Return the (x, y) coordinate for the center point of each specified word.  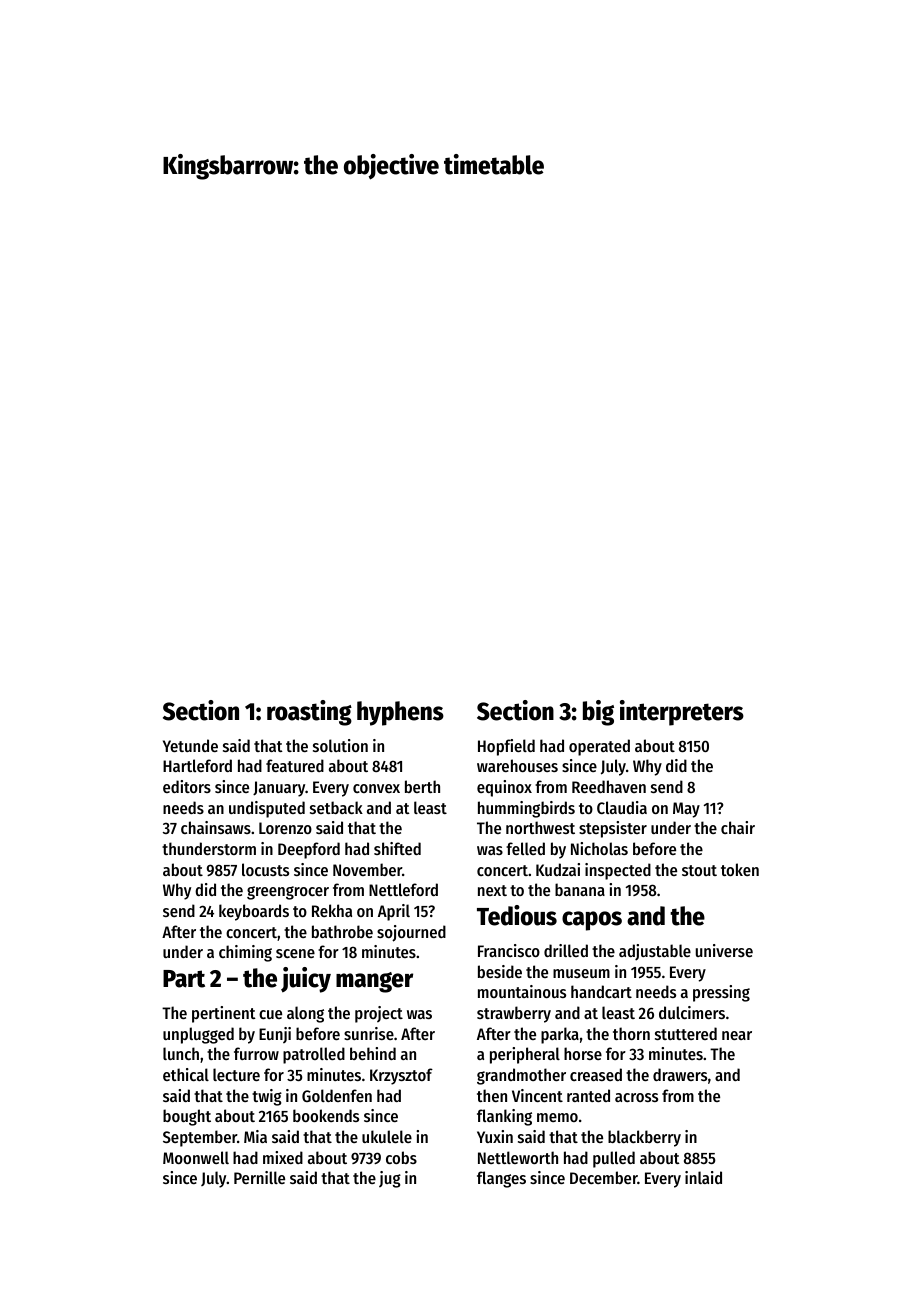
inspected (618, 871)
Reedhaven (609, 786)
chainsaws (216, 827)
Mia (255, 1136)
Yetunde (190, 745)
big (598, 713)
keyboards (254, 912)
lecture (236, 1074)
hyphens (400, 713)
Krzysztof (401, 1076)
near (737, 1035)
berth (422, 786)
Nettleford (403, 889)
